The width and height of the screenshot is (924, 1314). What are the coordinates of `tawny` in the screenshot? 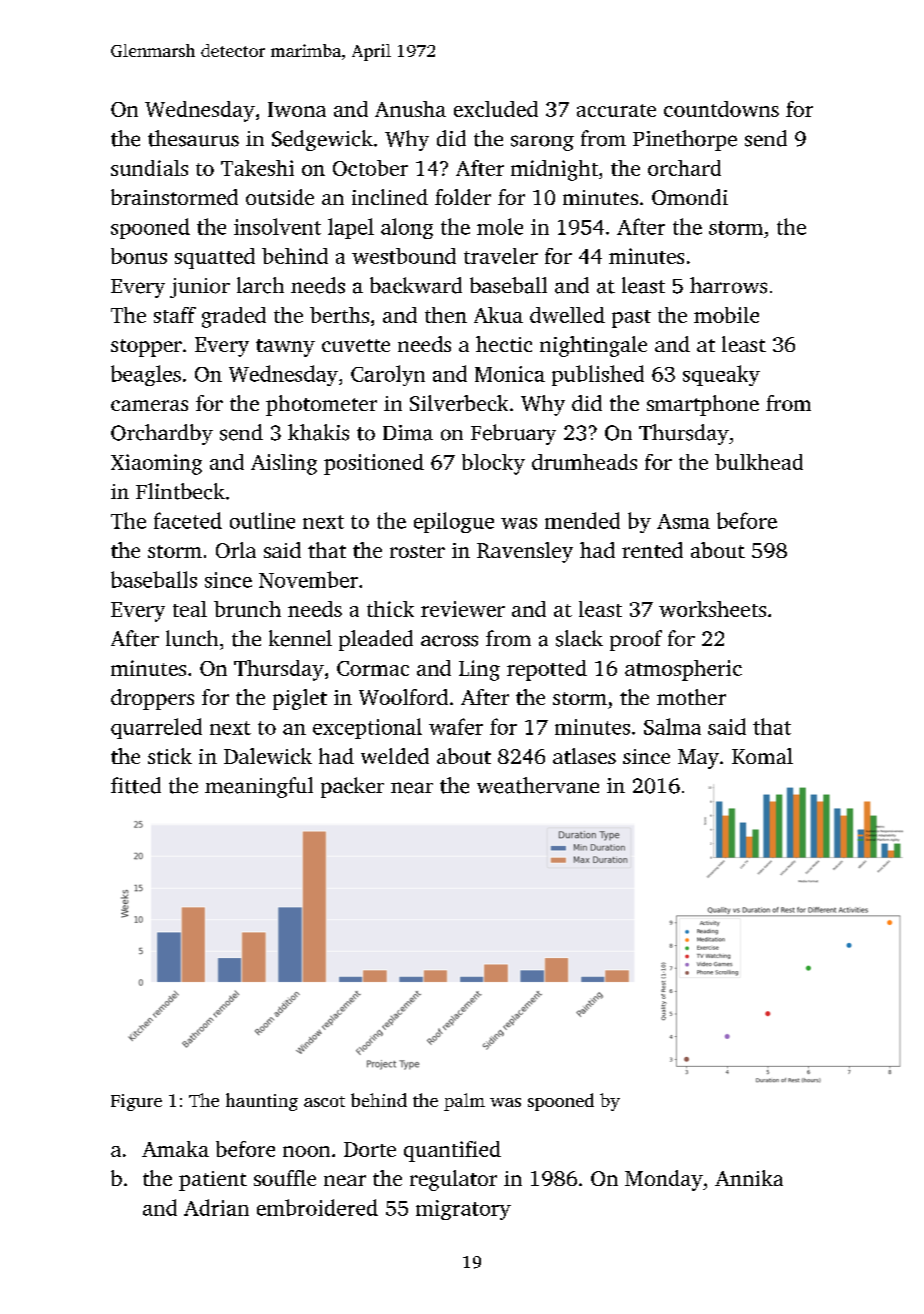 It's located at (285, 348).
